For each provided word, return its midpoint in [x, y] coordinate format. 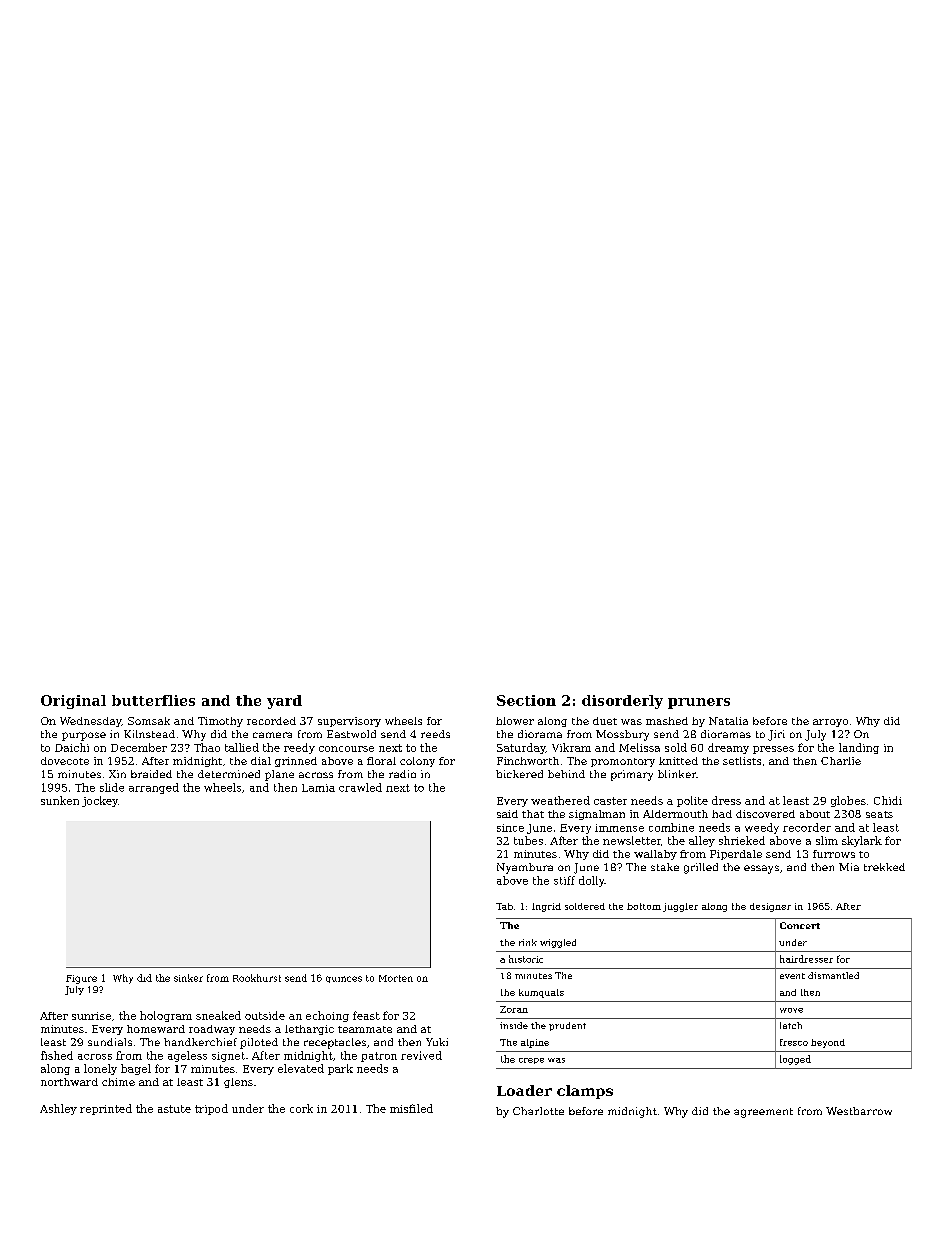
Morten [396, 978]
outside [265, 1015]
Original [73, 702]
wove [791, 1010]
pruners [699, 703]
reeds [435, 734]
